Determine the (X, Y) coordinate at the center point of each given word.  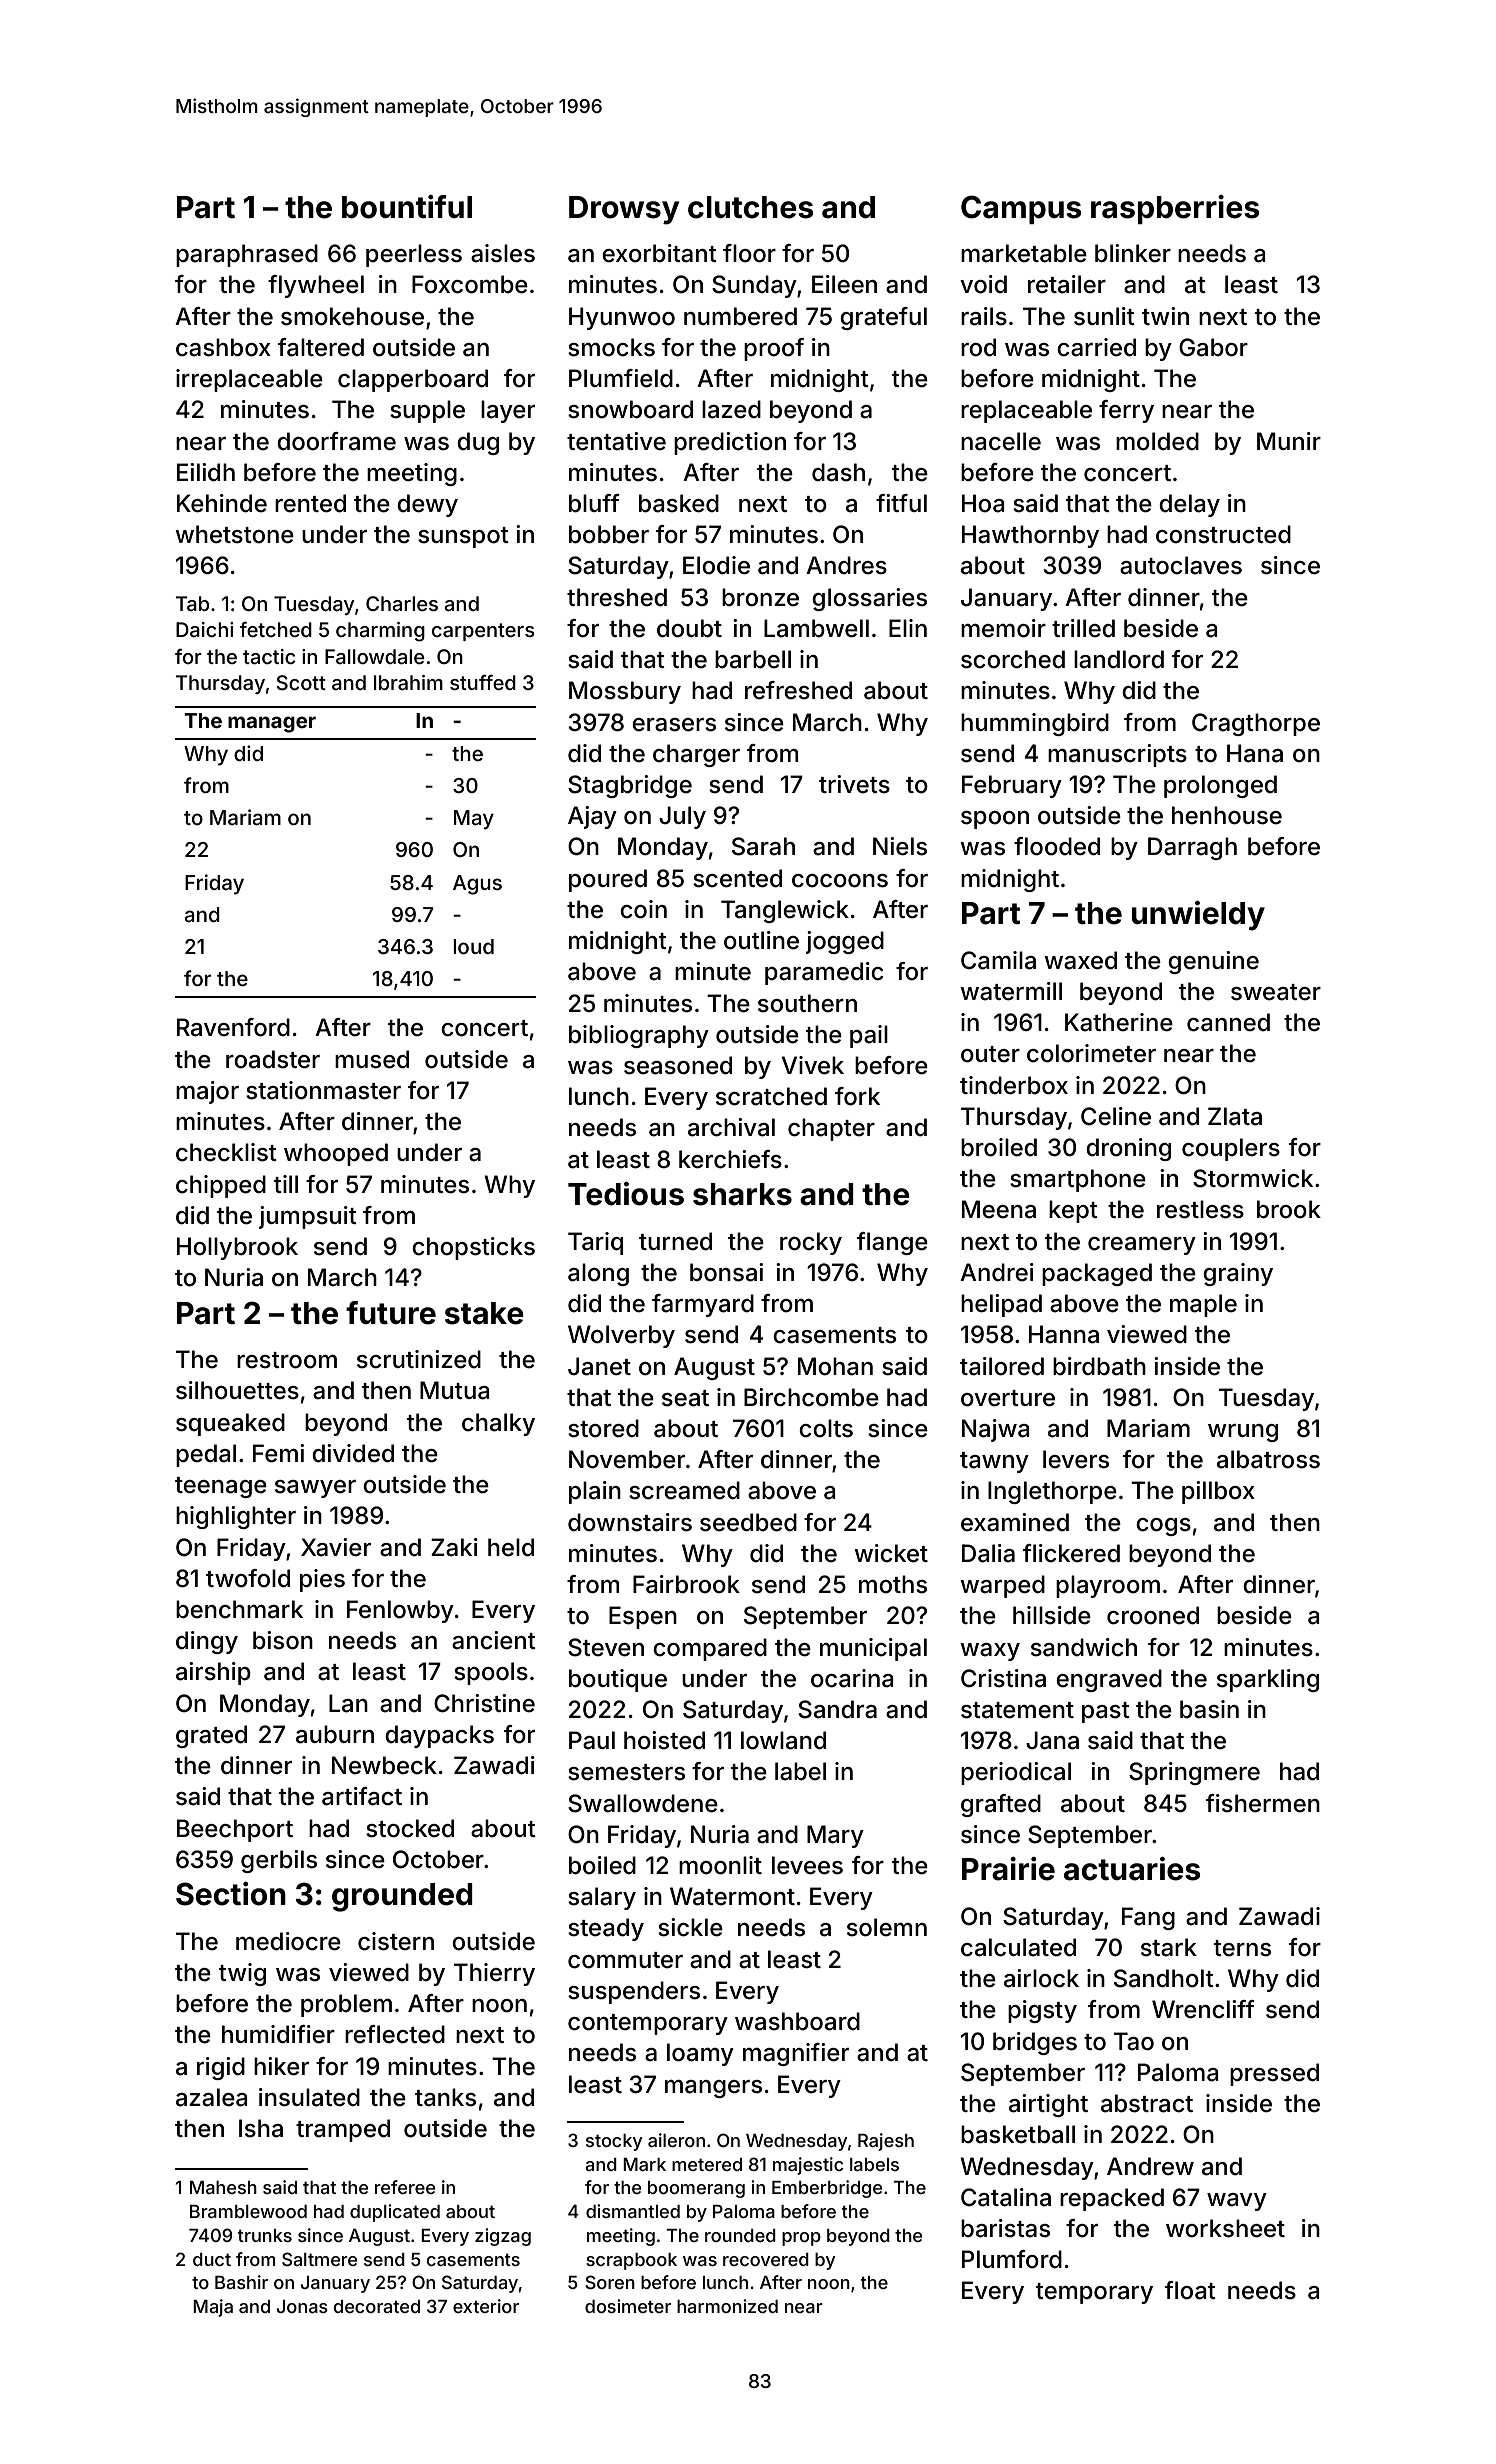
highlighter (236, 1517)
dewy (427, 505)
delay (1189, 505)
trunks (265, 2235)
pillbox (1218, 1492)
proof (774, 349)
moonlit (720, 1865)
